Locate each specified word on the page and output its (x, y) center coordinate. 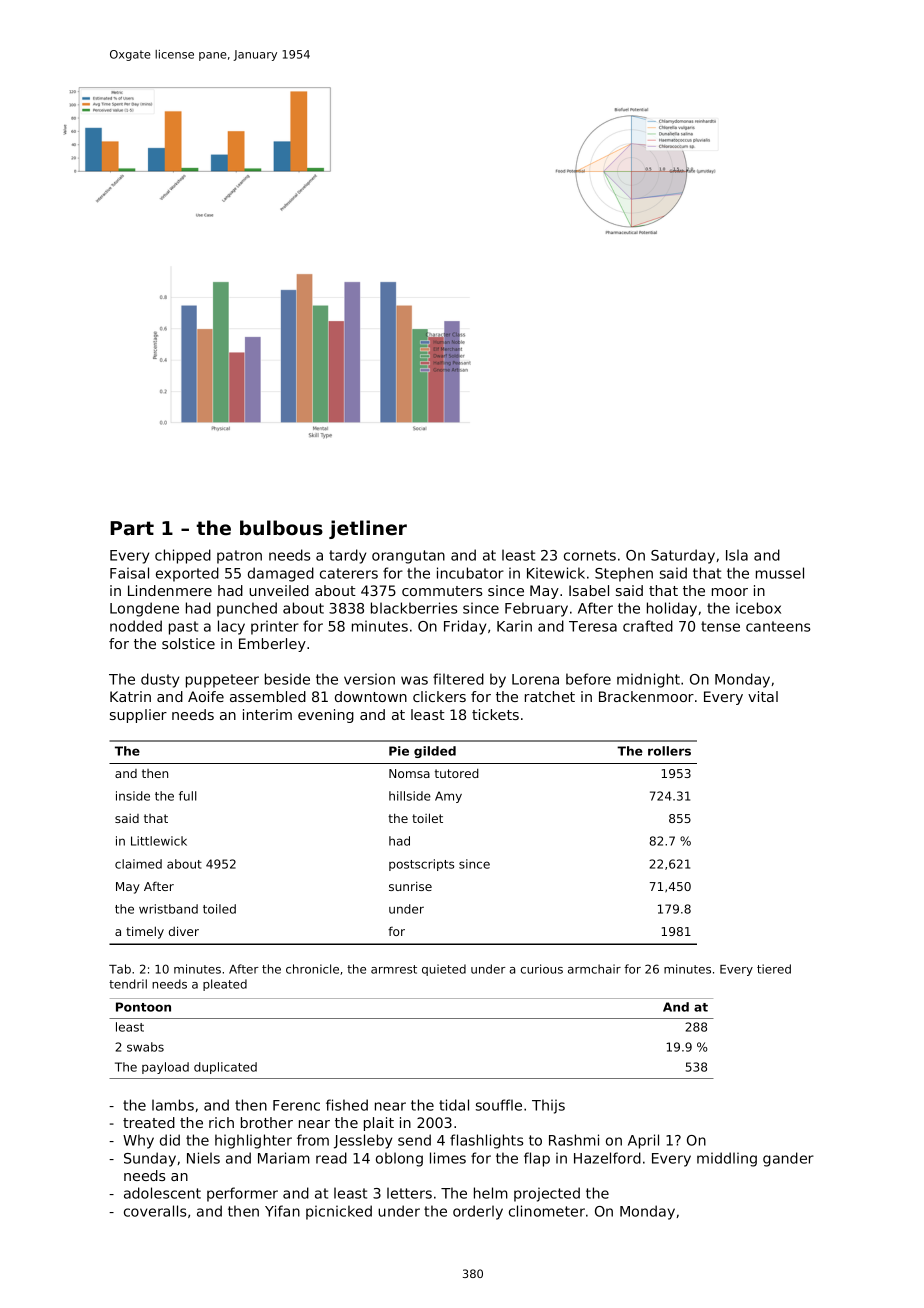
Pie (399, 751)
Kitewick (556, 573)
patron (239, 557)
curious (542, 969)
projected (547, 1194)
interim (267, 714)
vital (763, 696)
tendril (128, 984)
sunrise (410, 886)
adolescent (162, 1193)
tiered (774, 969)
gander (788, 1159)
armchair (594, 969)
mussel (780, 573)
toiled (219, 909)
